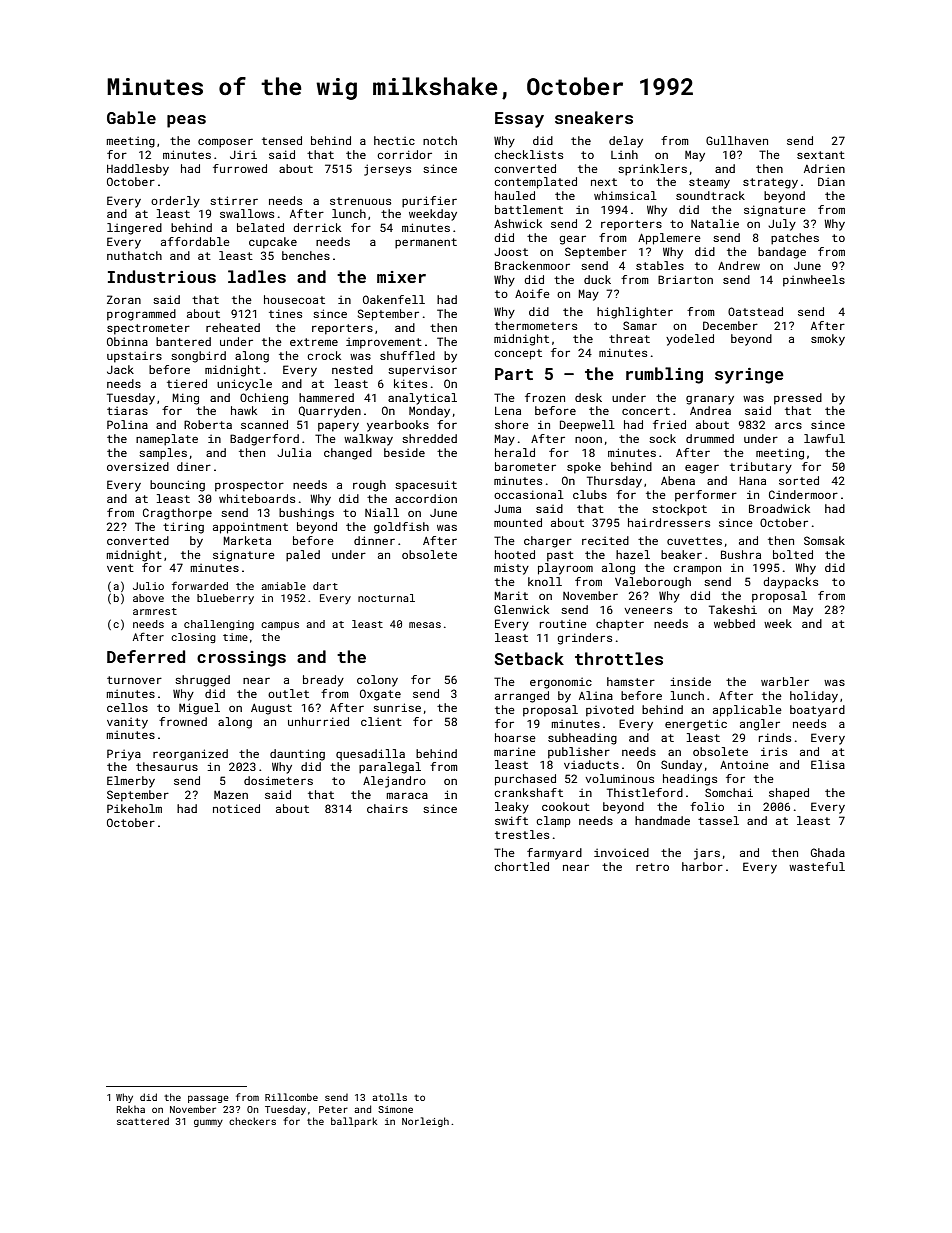  I want to click on tensed, so click(282, 140).
